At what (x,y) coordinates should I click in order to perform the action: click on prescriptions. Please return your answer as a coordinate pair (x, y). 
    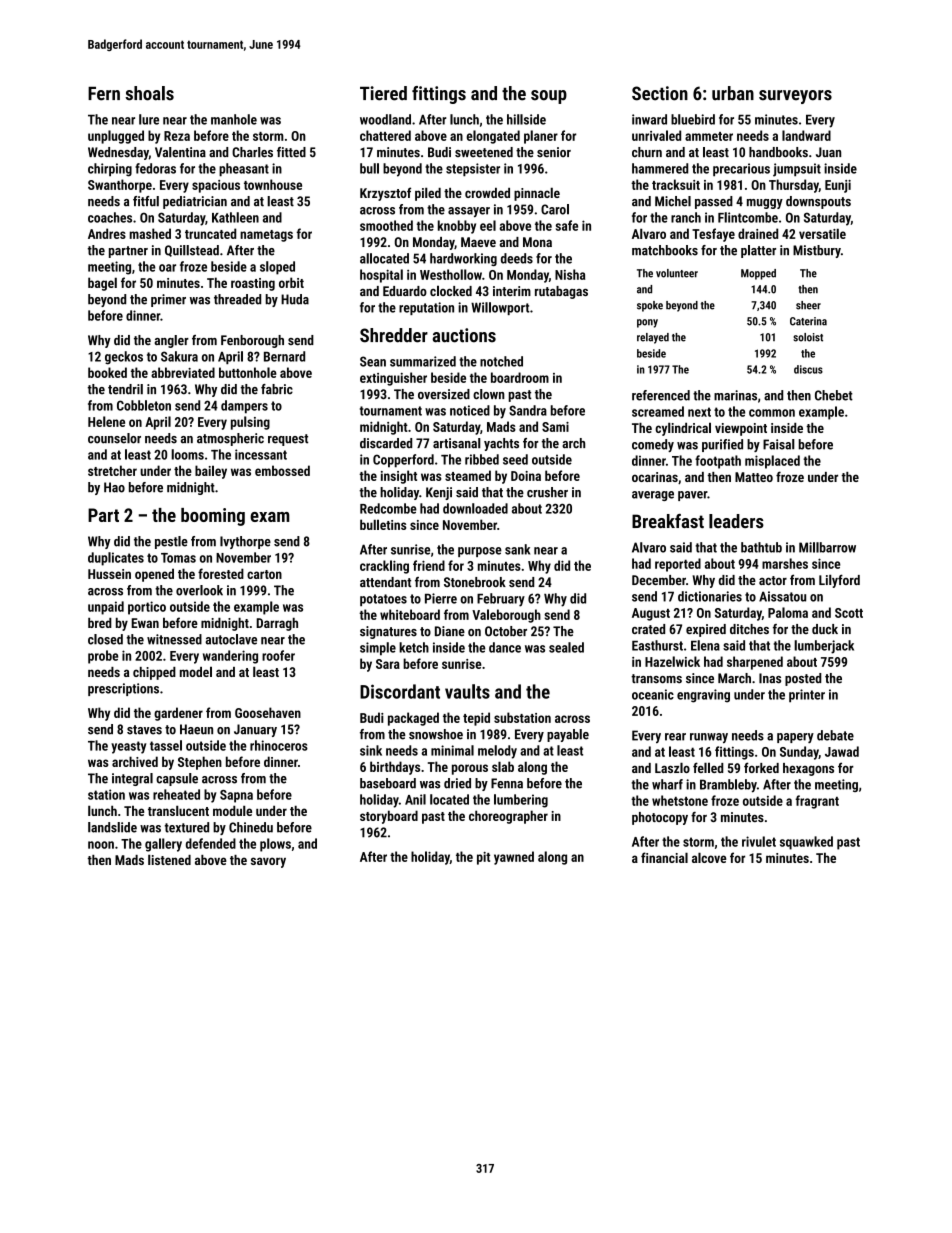
    Looking at the image, I should click on (123, 689).
